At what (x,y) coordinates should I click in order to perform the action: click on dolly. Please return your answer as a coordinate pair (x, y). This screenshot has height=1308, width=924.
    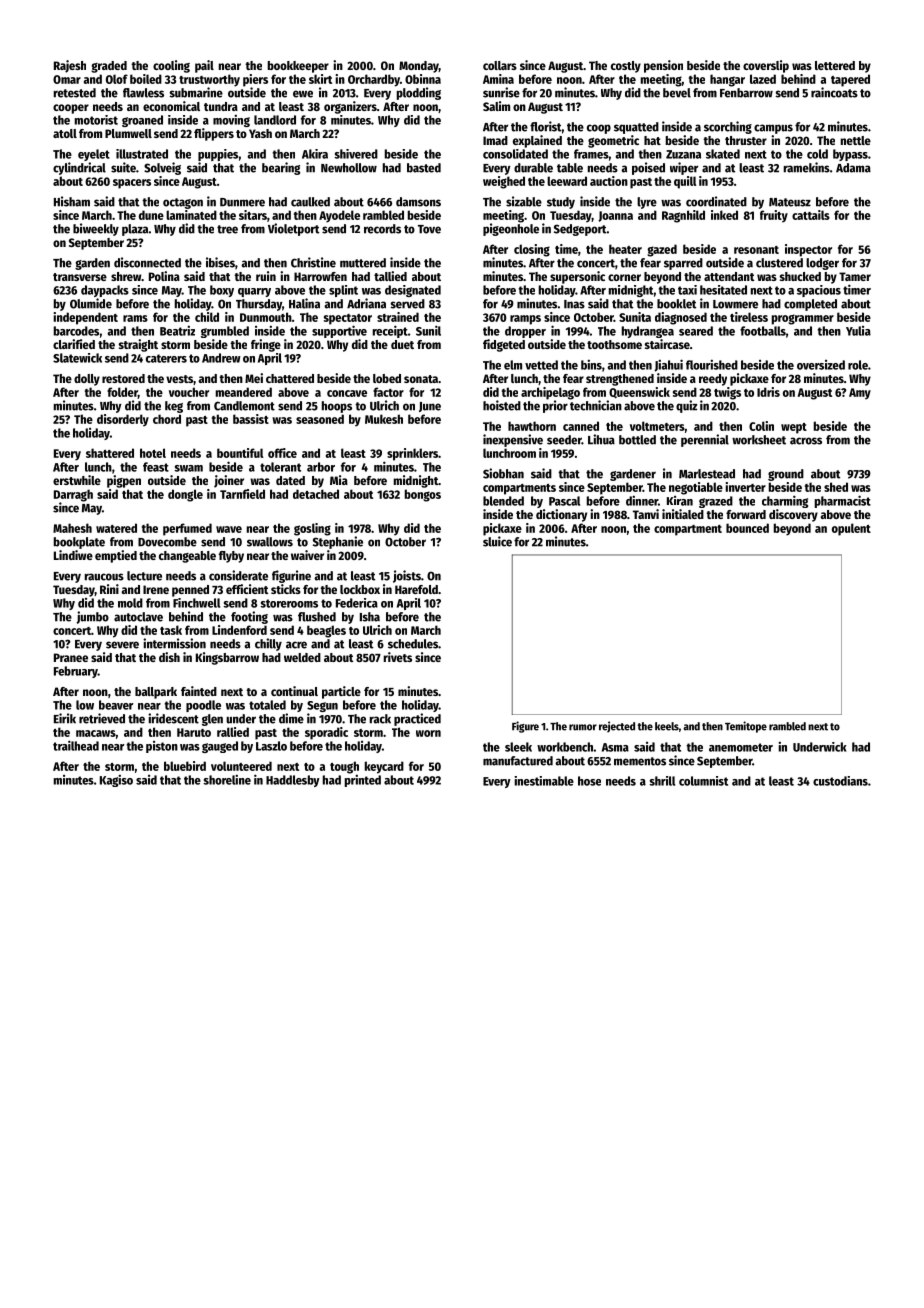
    Looking at the image, I should click on (87, 380).
